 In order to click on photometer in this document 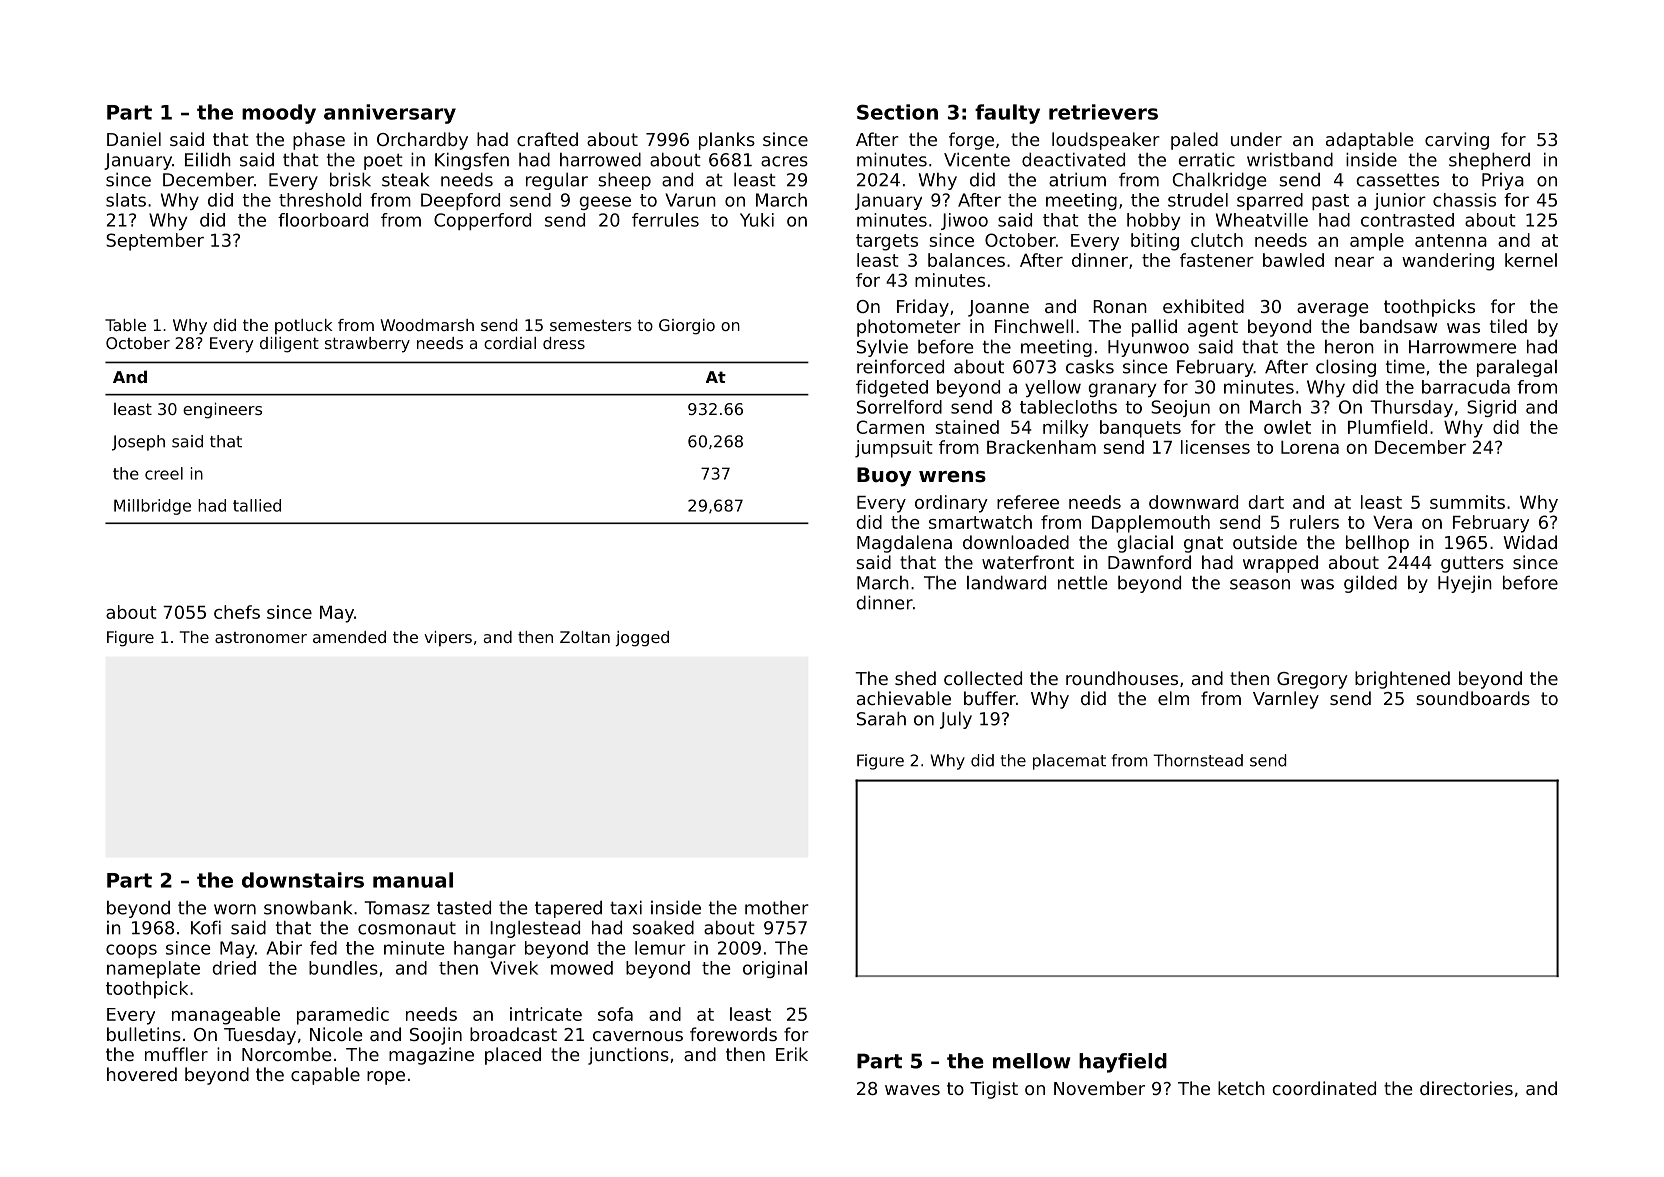, I will do `click(909, 328)`.
